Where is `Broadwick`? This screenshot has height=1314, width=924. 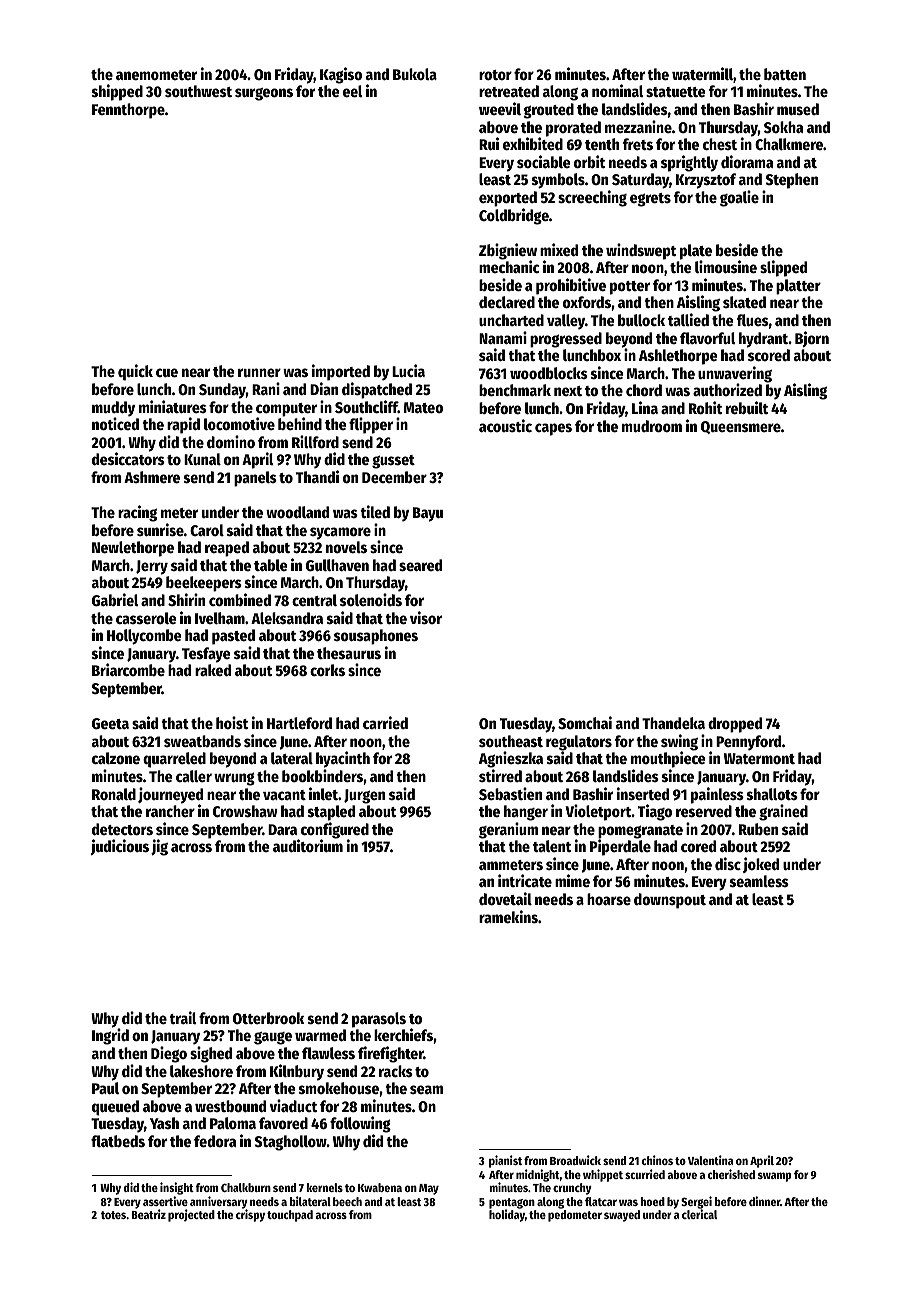
Broadwick is located at coordinates (575, 1160).
